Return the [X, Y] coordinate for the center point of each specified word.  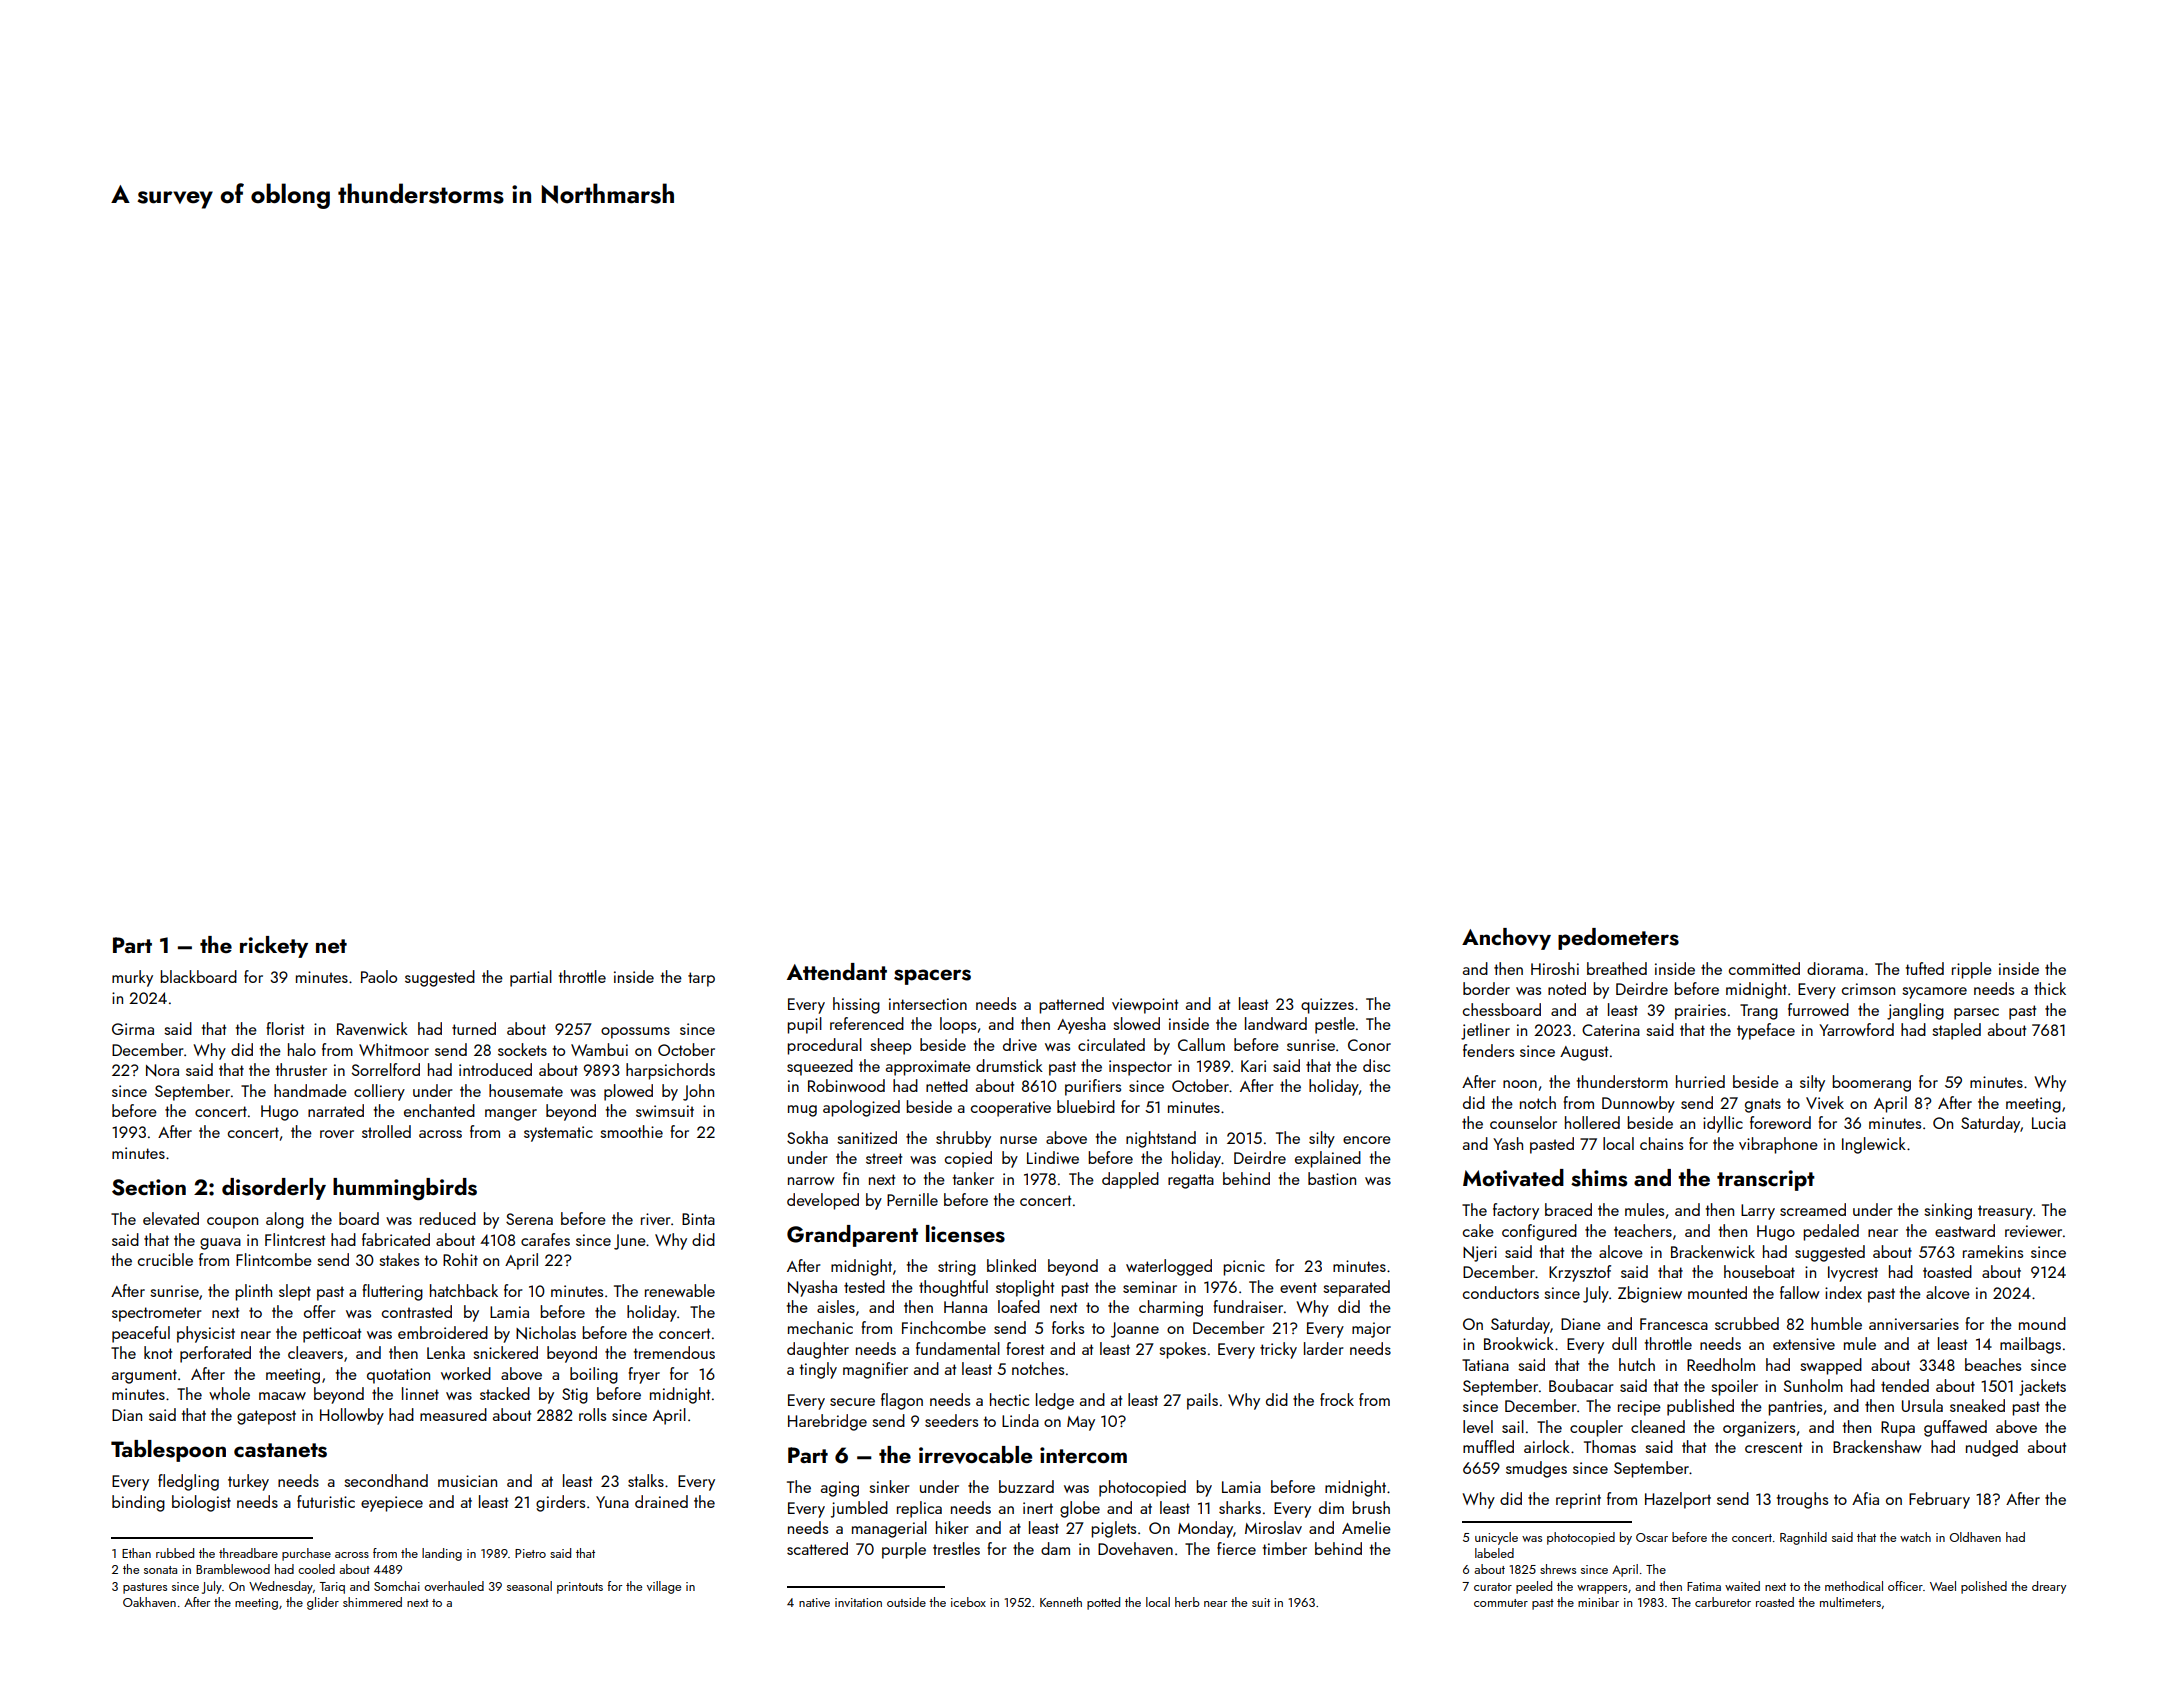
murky [132, 978]
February [1939, 1500]
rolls [592, 1414]
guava [220, 1244]
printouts [580, 1588]
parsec [1976, 1014]
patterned [1071, 1005]
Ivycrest [1853, 1274]
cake [1478, 1230]
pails [1202, 1401]
